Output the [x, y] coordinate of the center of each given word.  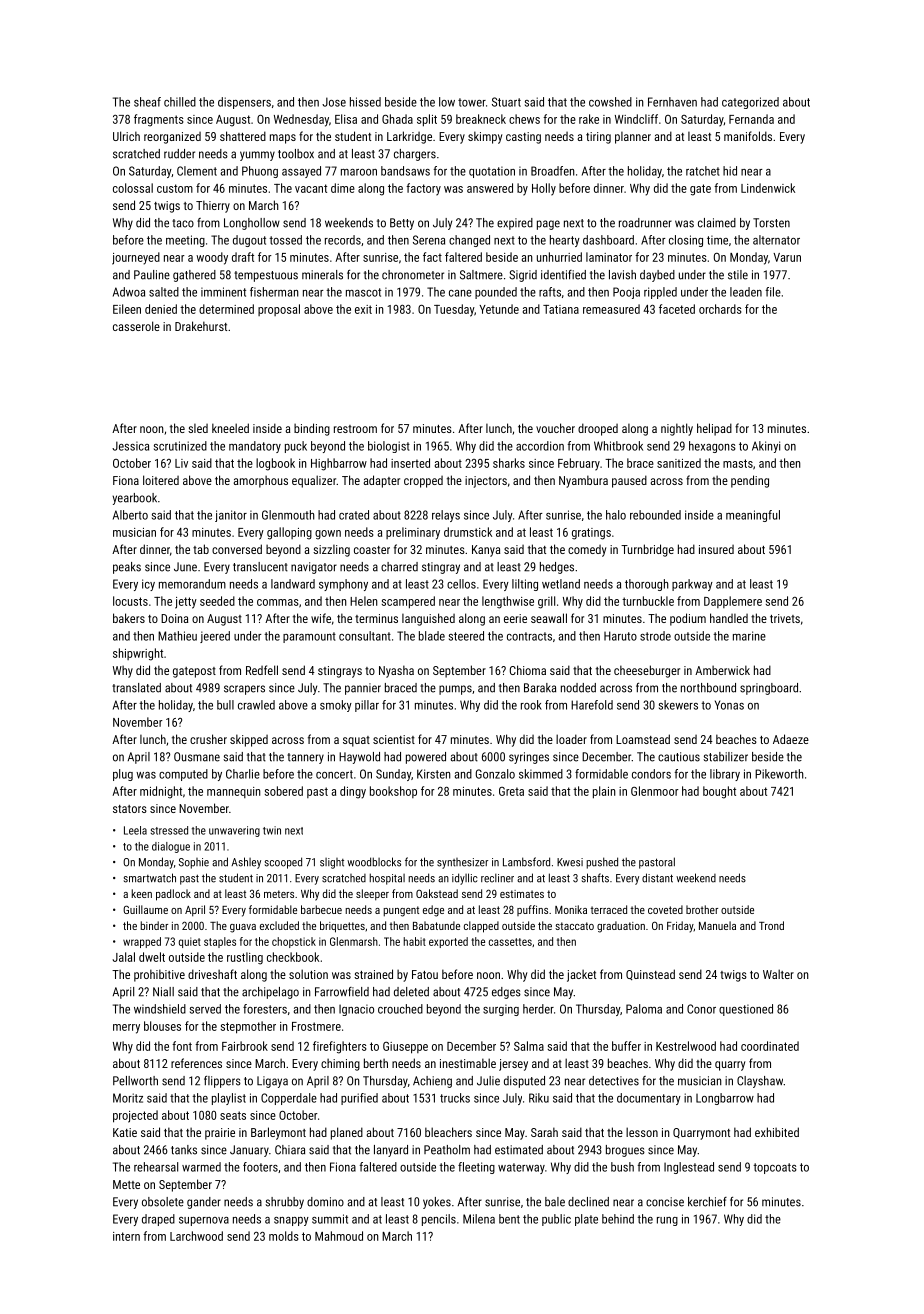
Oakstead [437, 893]
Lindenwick [768, 188]
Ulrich [126, 136]
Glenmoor [655, 791]
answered [490, 188]
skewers [678, 705]
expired [515, 224]
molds [284, 1236]
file [773, 292]
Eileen [127, 309]
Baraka [540, 688]
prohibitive [159, 975]
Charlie [243, 774]
